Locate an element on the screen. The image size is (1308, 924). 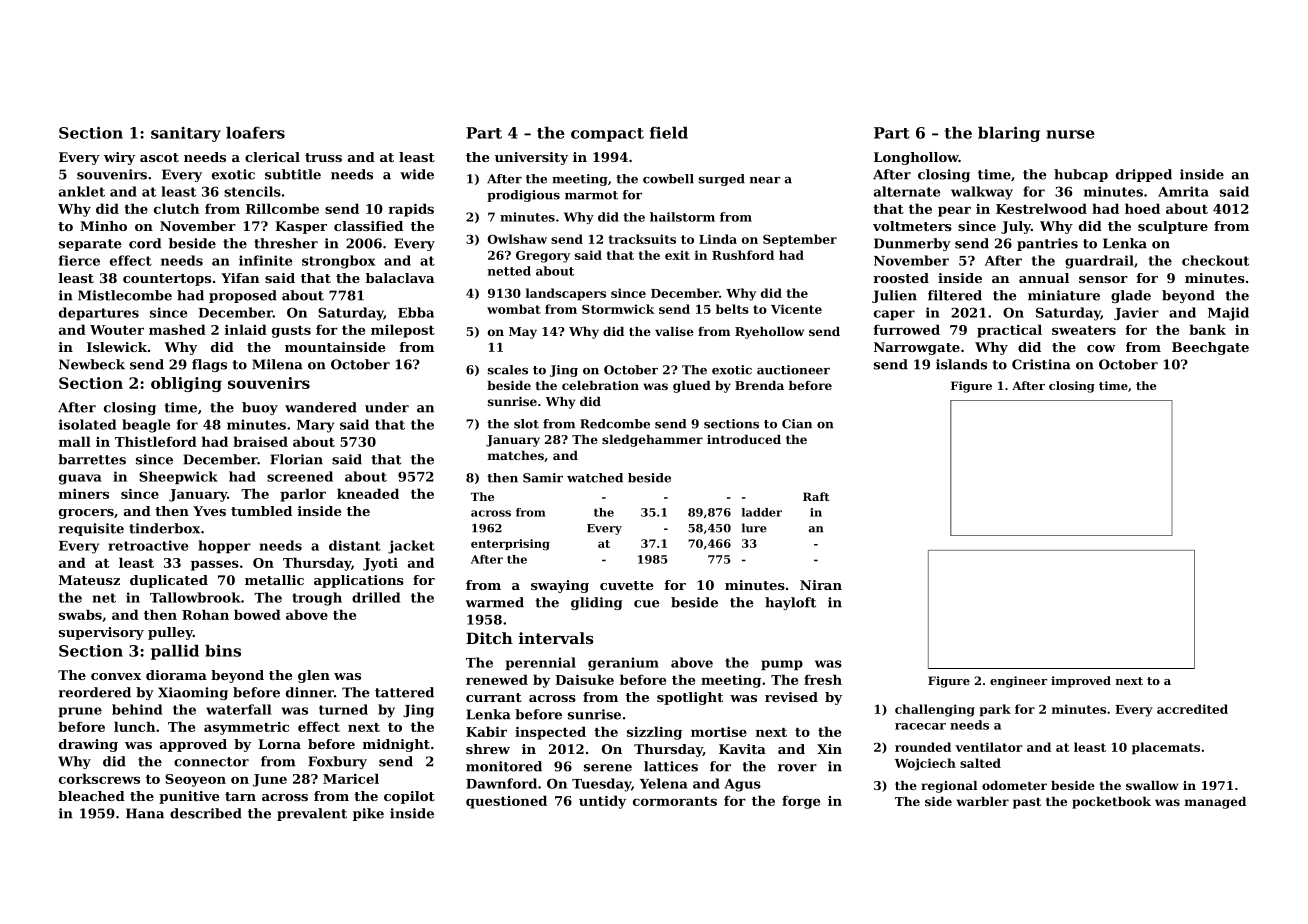
pike is located at coordinates (368, 814).
